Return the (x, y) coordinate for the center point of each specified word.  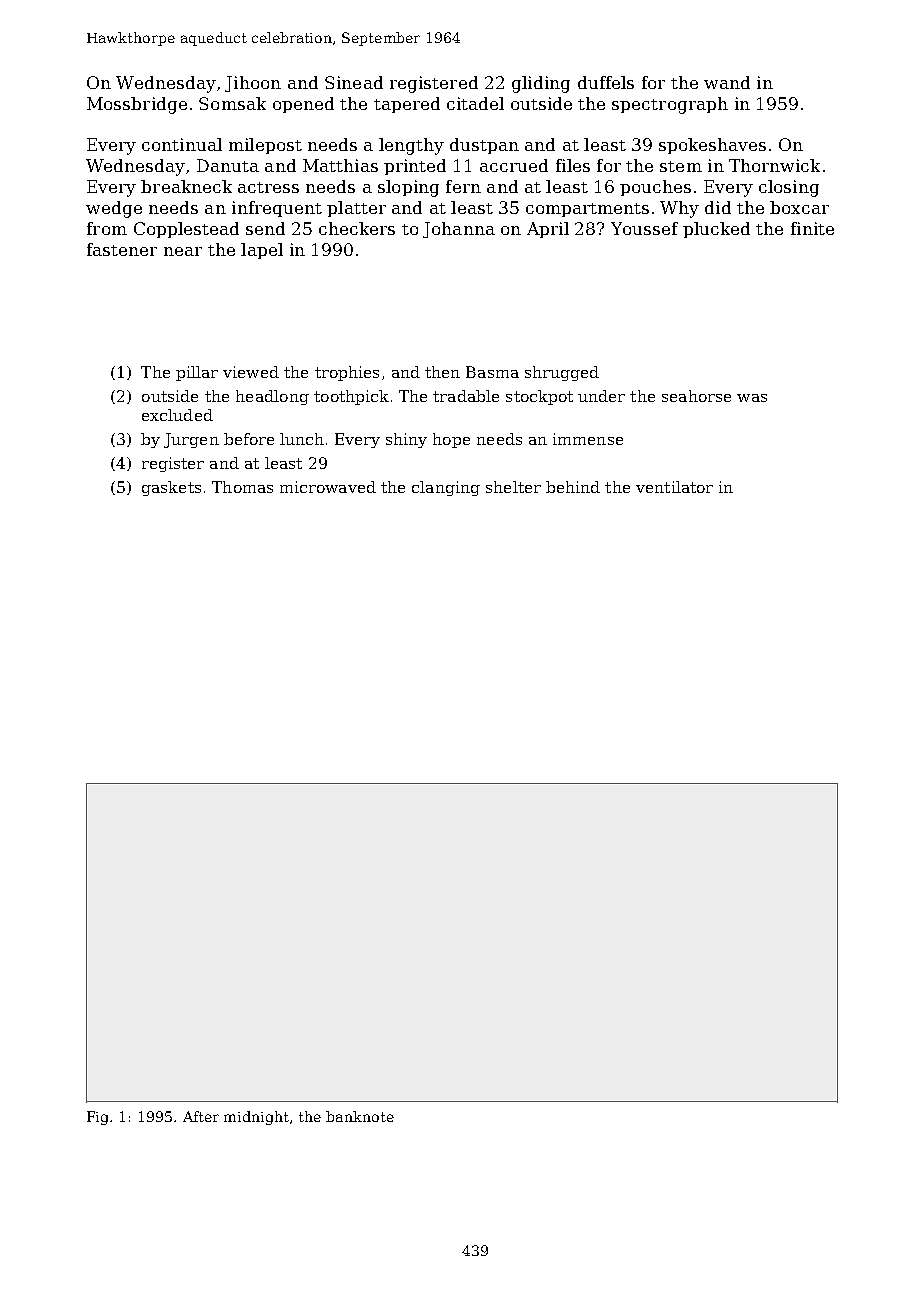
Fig (97, 1118)
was (752, 398)
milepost (265, 146)
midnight (256, 1118)
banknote (360, 1116)
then (442, 372)
